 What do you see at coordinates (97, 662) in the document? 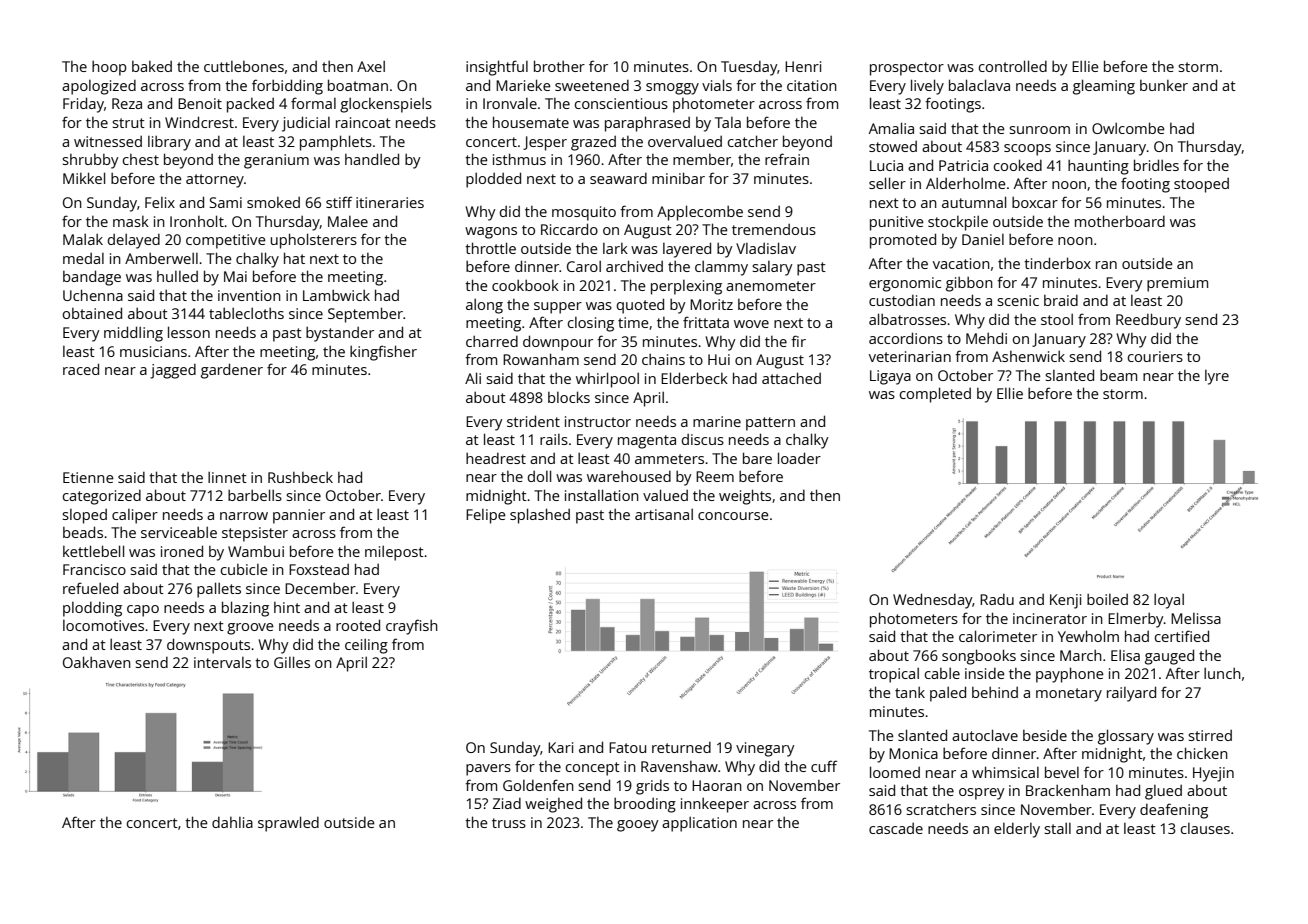
I see `Oakhaven` at bounding box center [97, 662].
